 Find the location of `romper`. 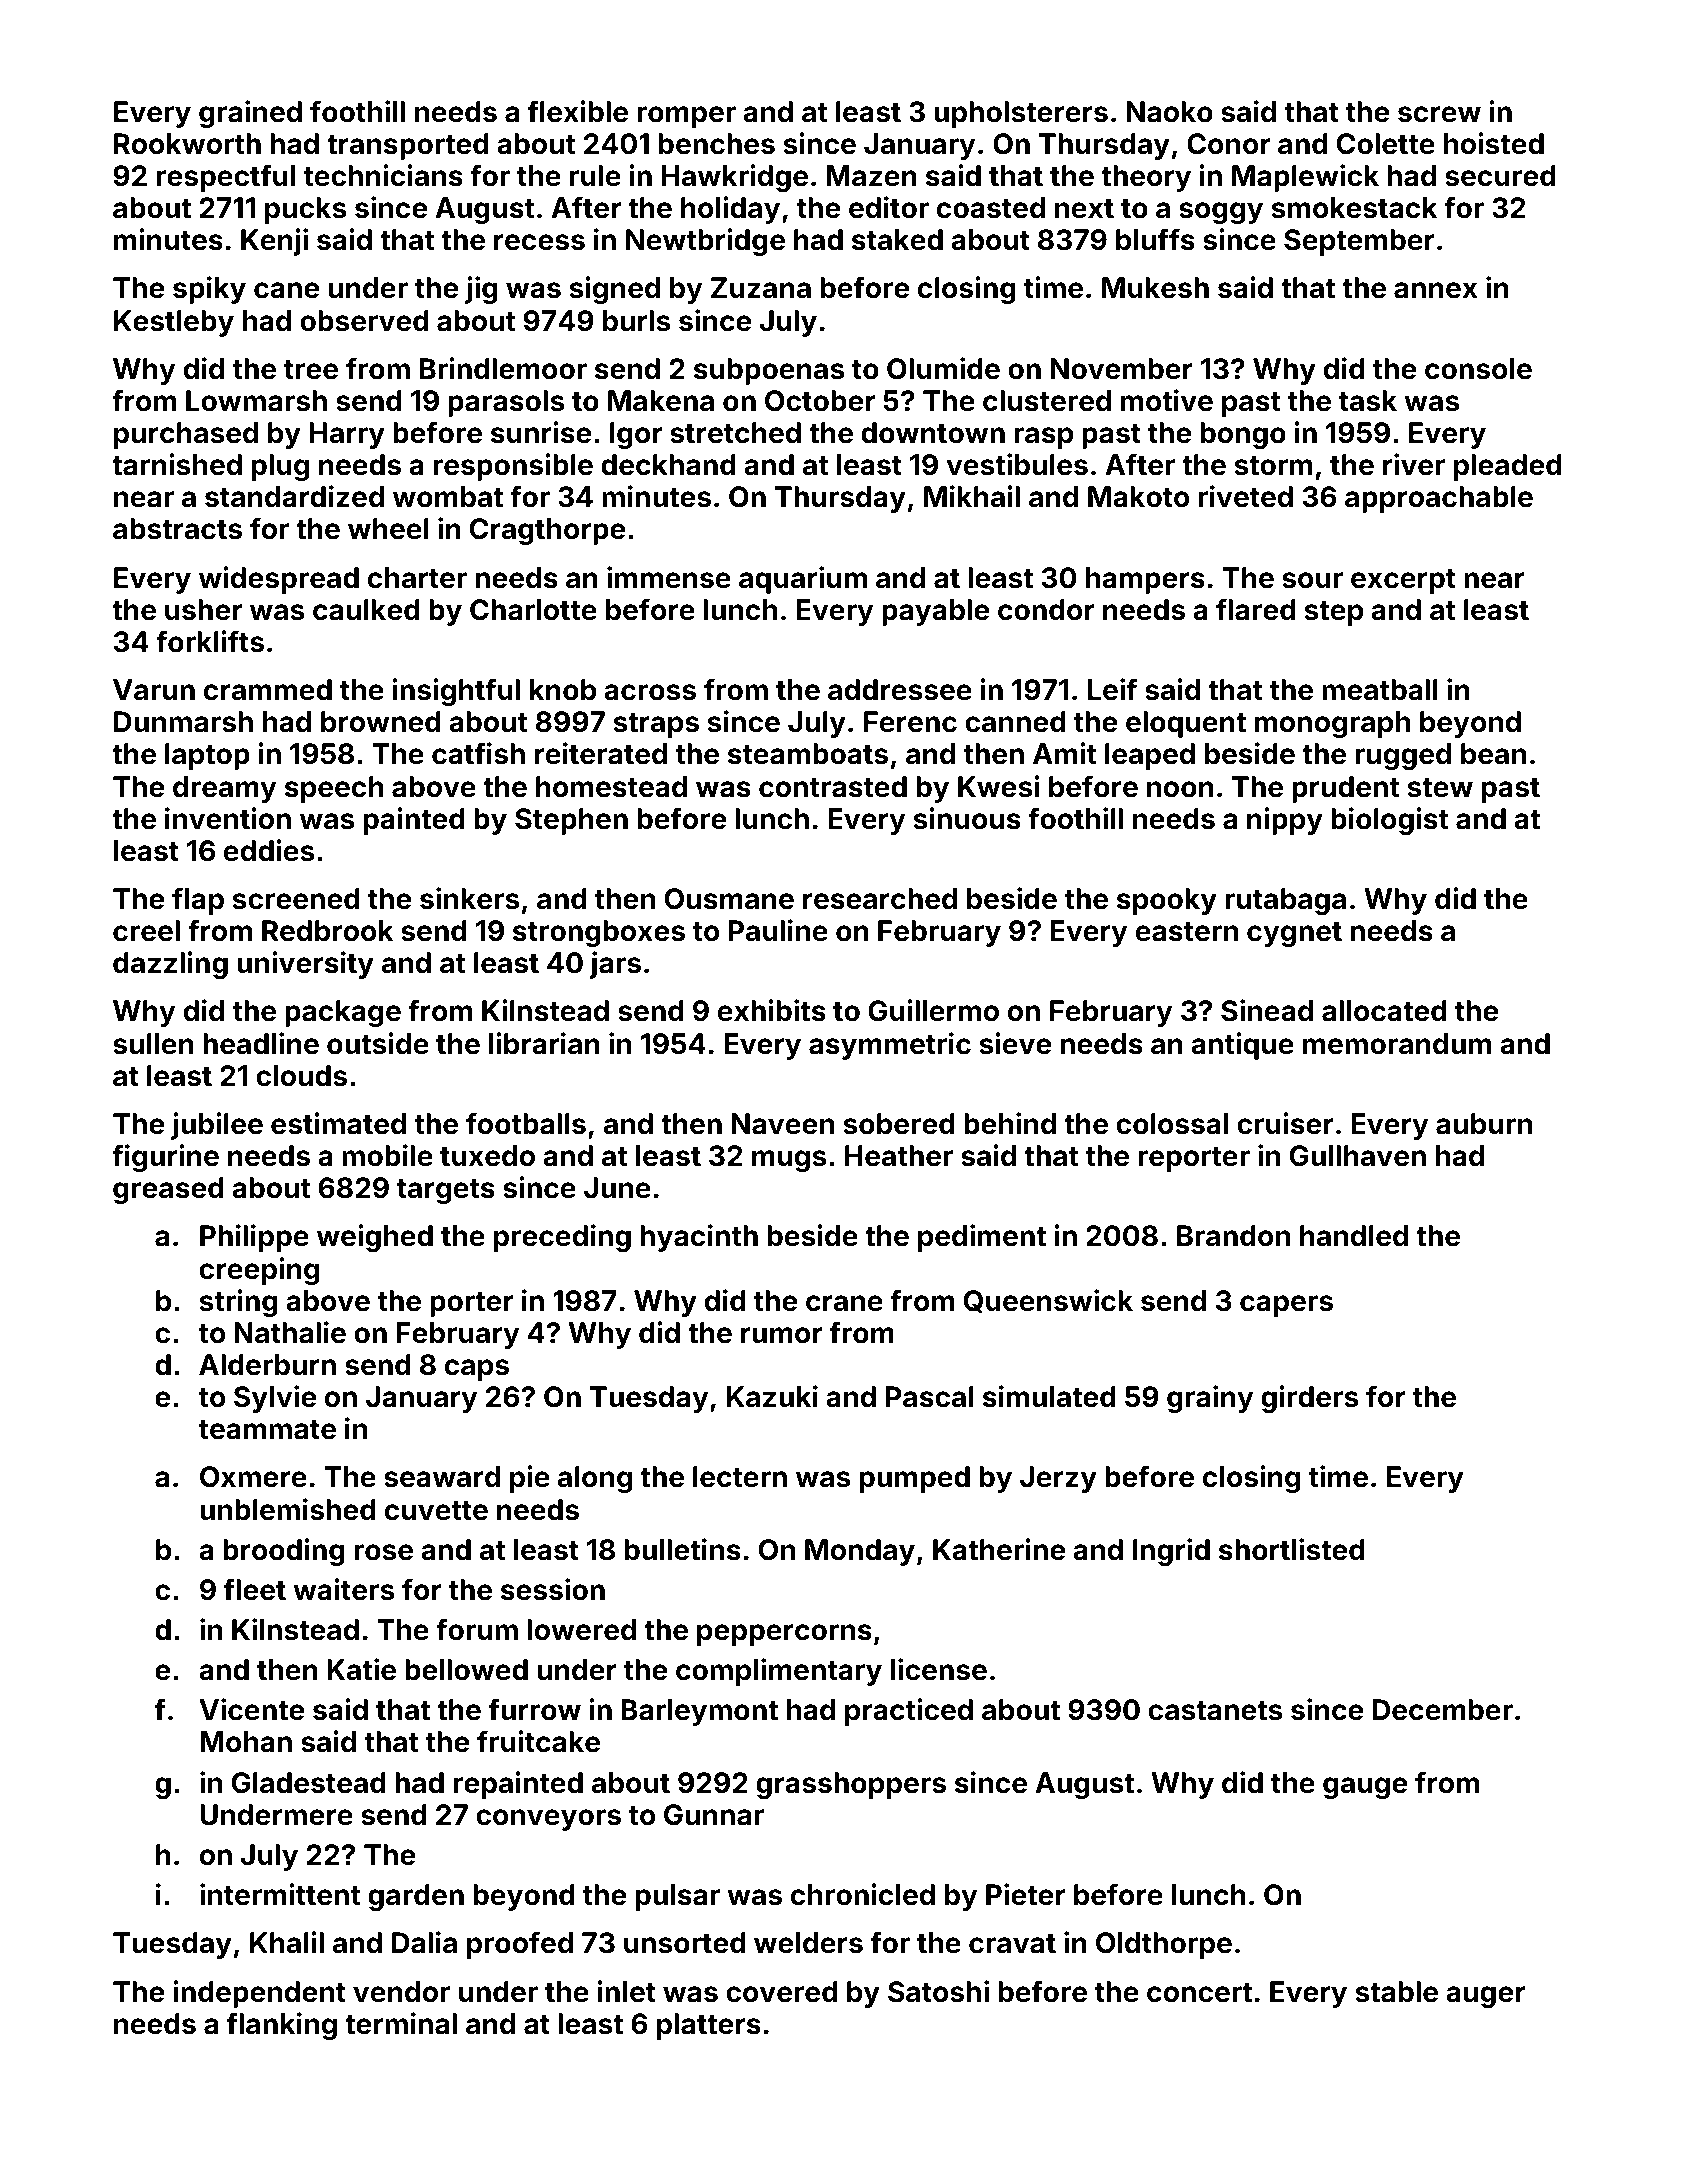

romper is located at coordinates (686, 117).
